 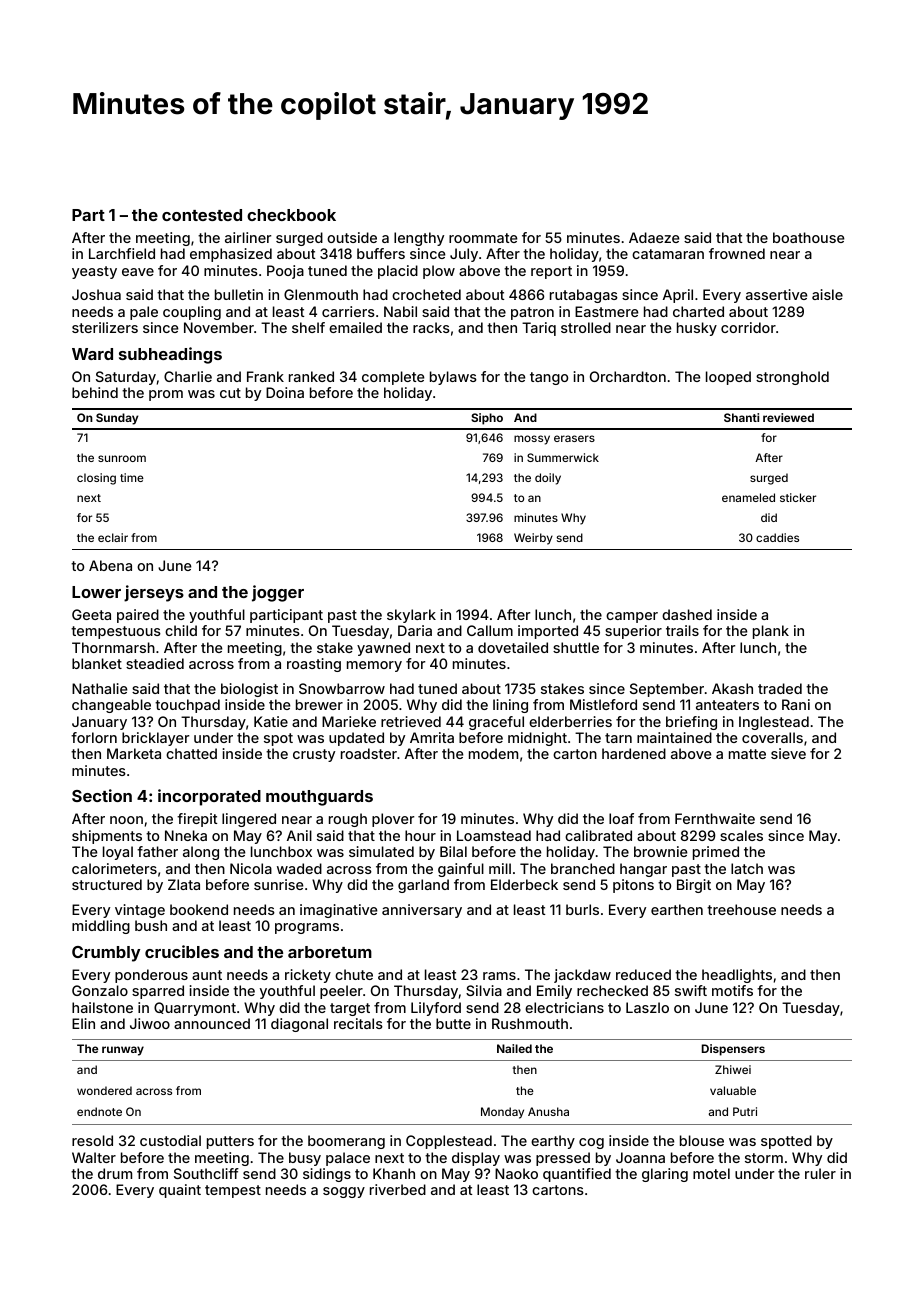 What do you see at coordinates (122, 253) in the screenshot?
I see `Larchfield` at bounding box center [122, 253].
